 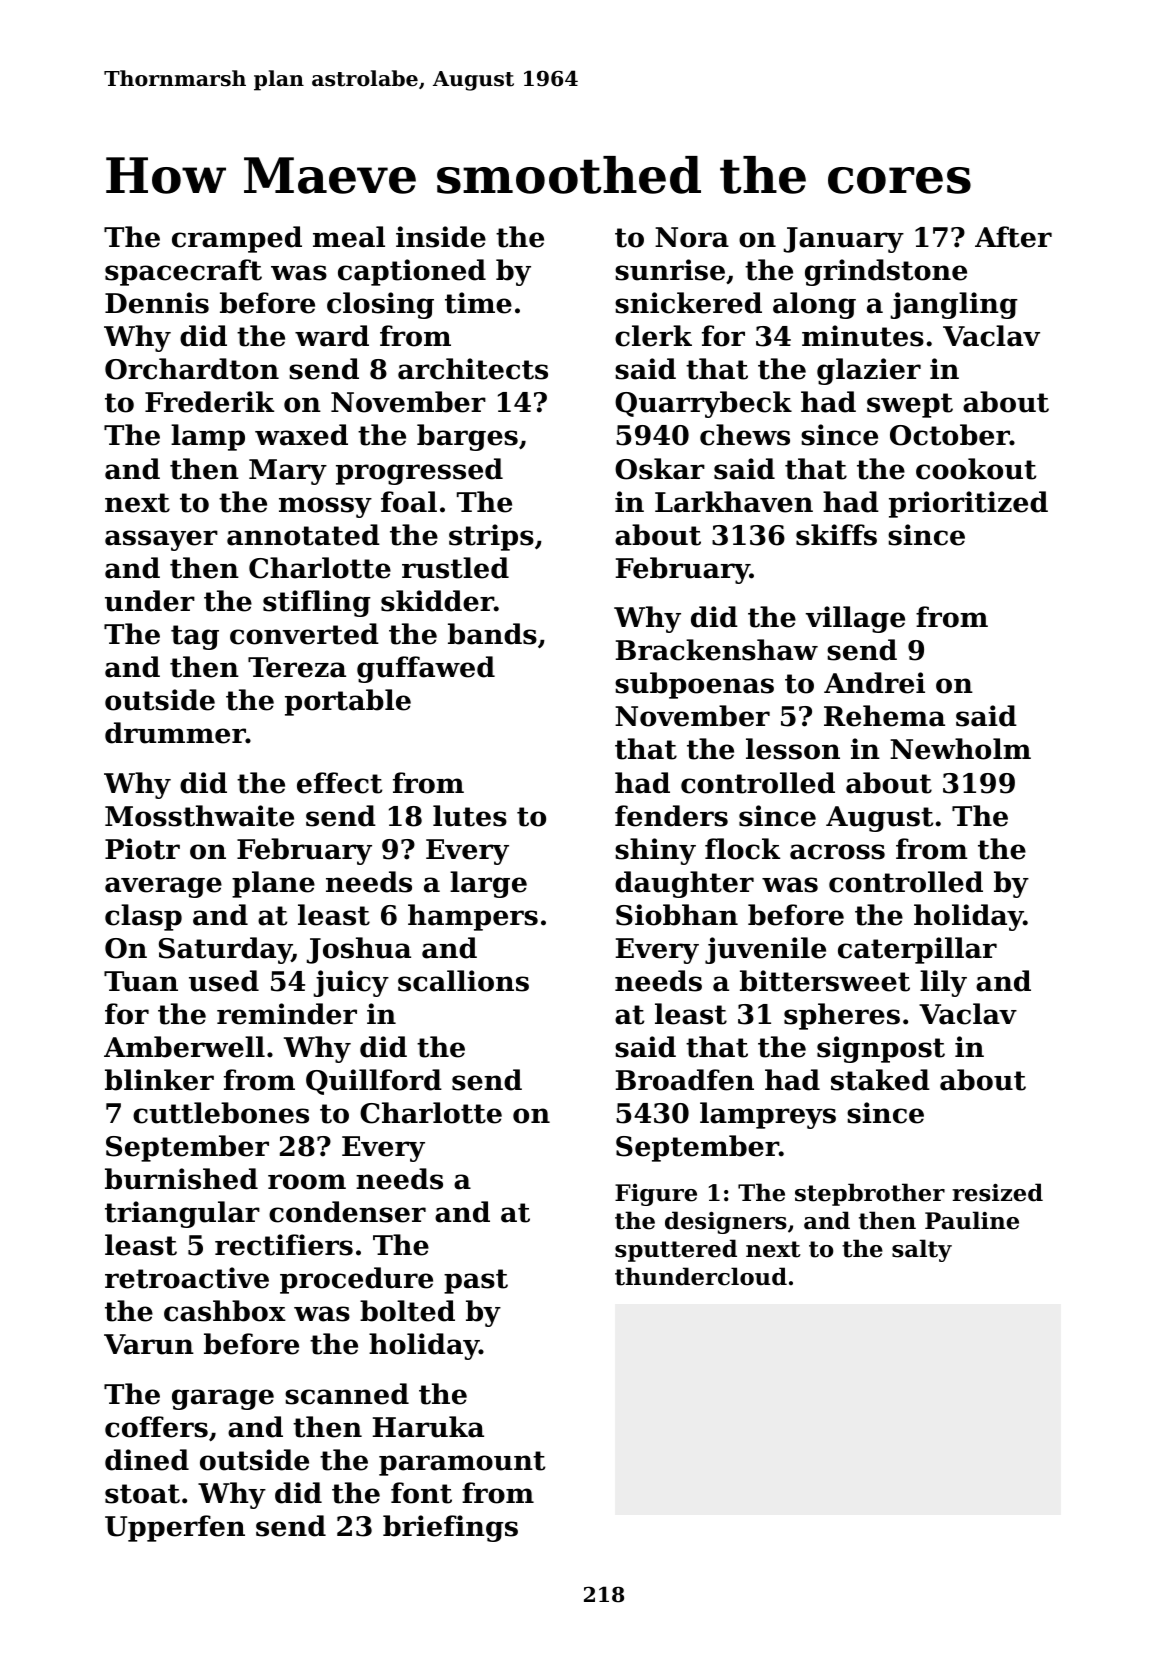 I want to click on strips, so click(x=491, y=537).
